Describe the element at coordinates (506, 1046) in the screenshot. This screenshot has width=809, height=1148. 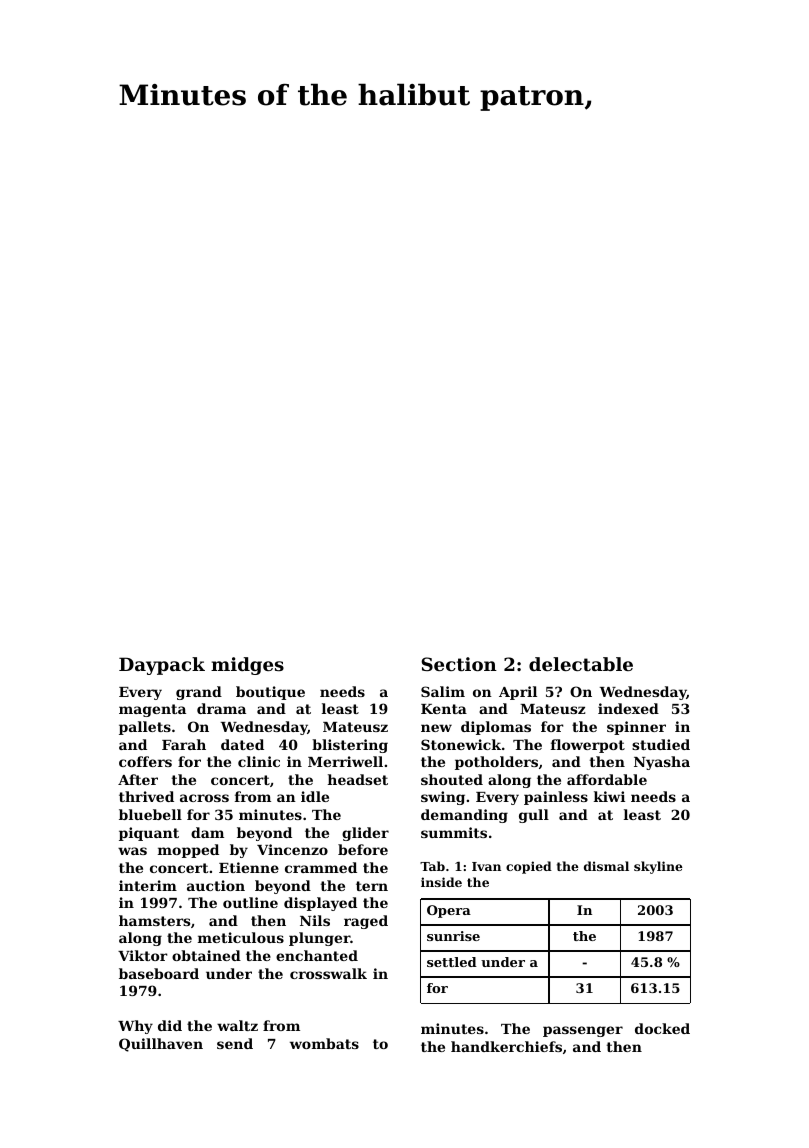
I see `handkerchiefs` at that location.
